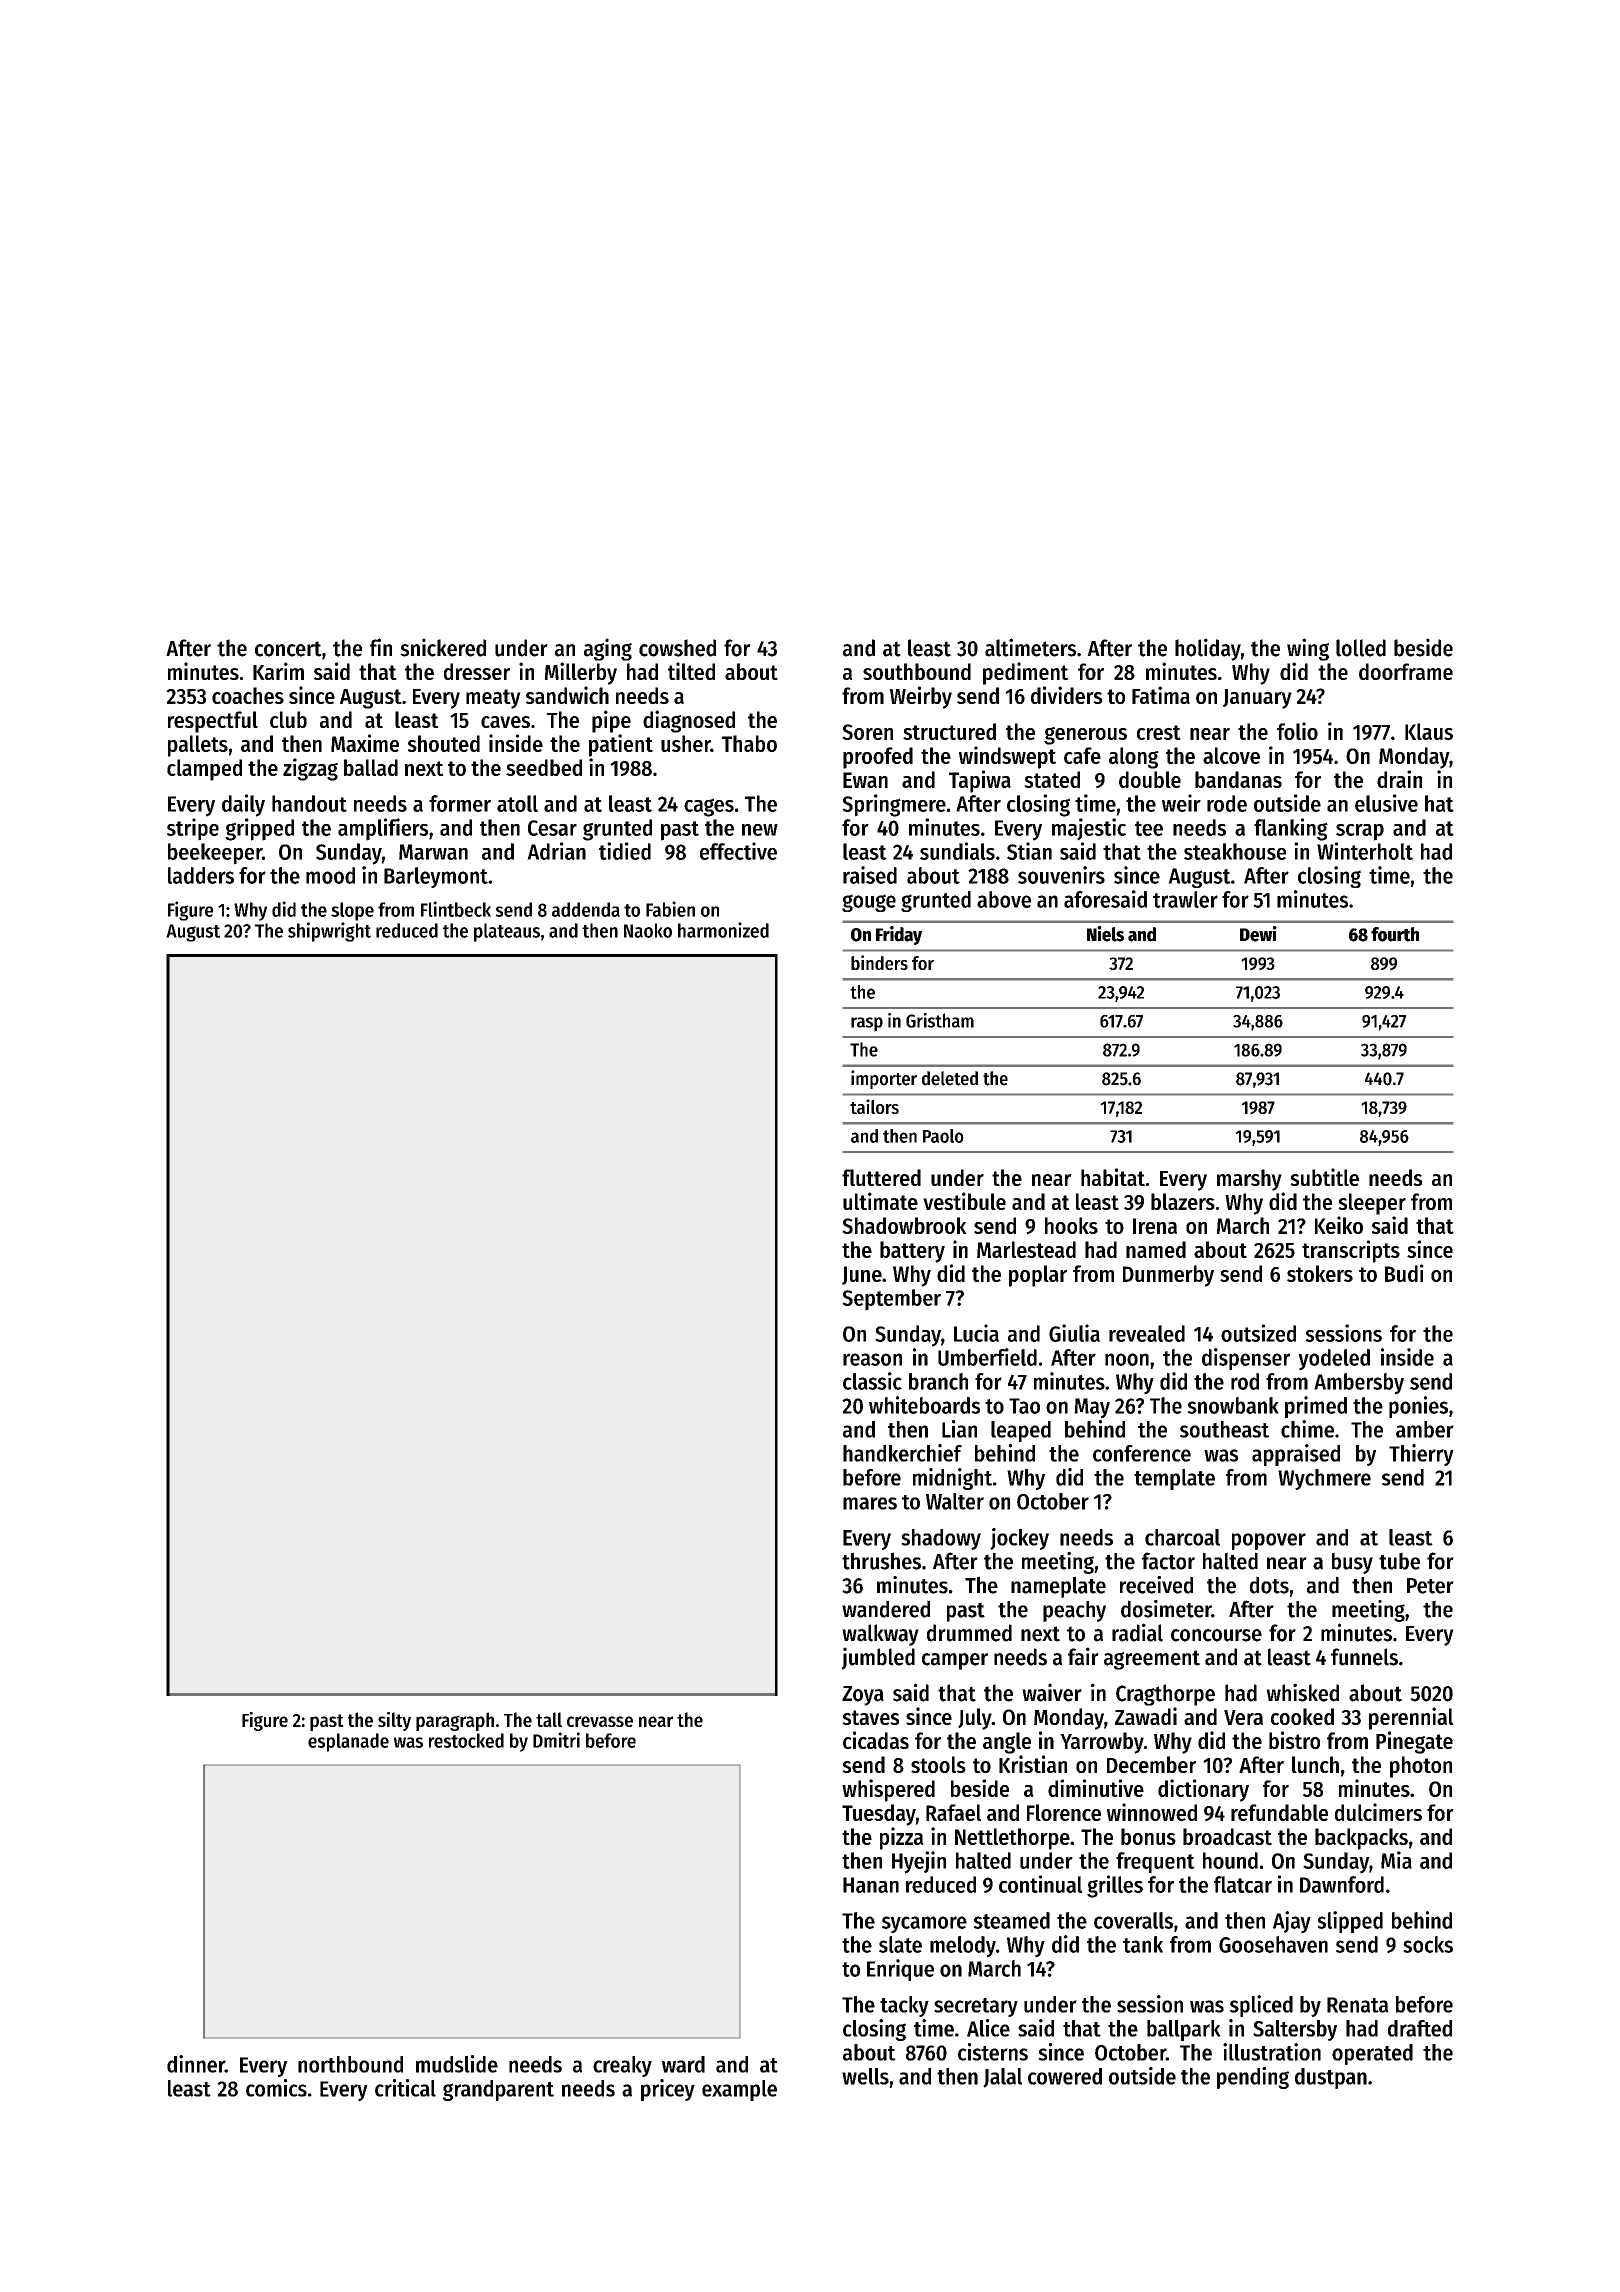 The width and height of the screenshot is (1620, 2292). Describe the element at coordinates (350, 2064) in the screenshot. I see `northbound` at that location.
